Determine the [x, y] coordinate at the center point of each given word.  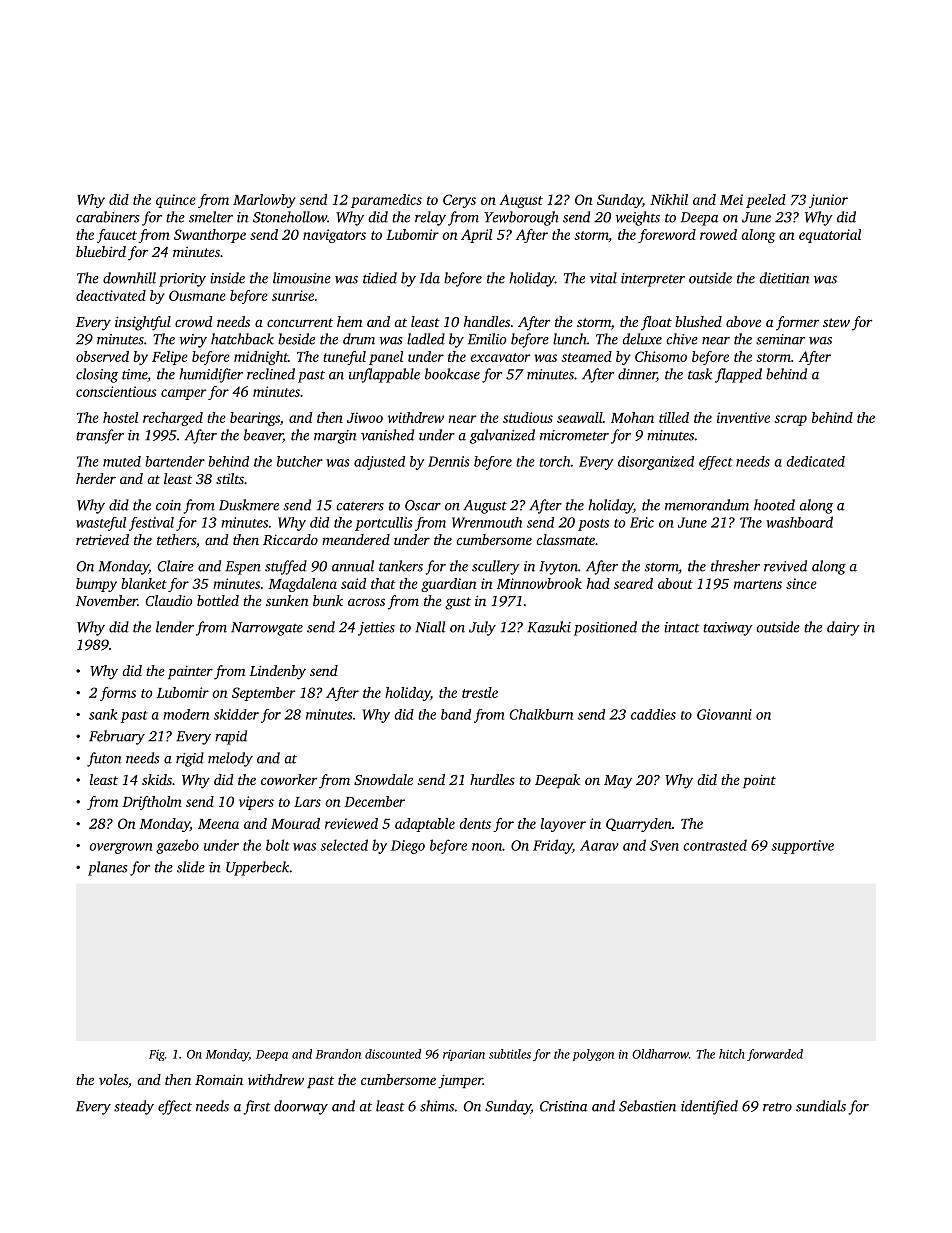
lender [175, 627]
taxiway [728, 629]
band [456, 714]
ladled [426, 339]
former [797, 323]
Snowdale [383, 779]
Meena [218, 824]
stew [836, 322]
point [759, 781]
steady [134, 1107]
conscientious [116, 391]
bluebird [101, 251]
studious [528, 417]
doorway [301, 1107]
